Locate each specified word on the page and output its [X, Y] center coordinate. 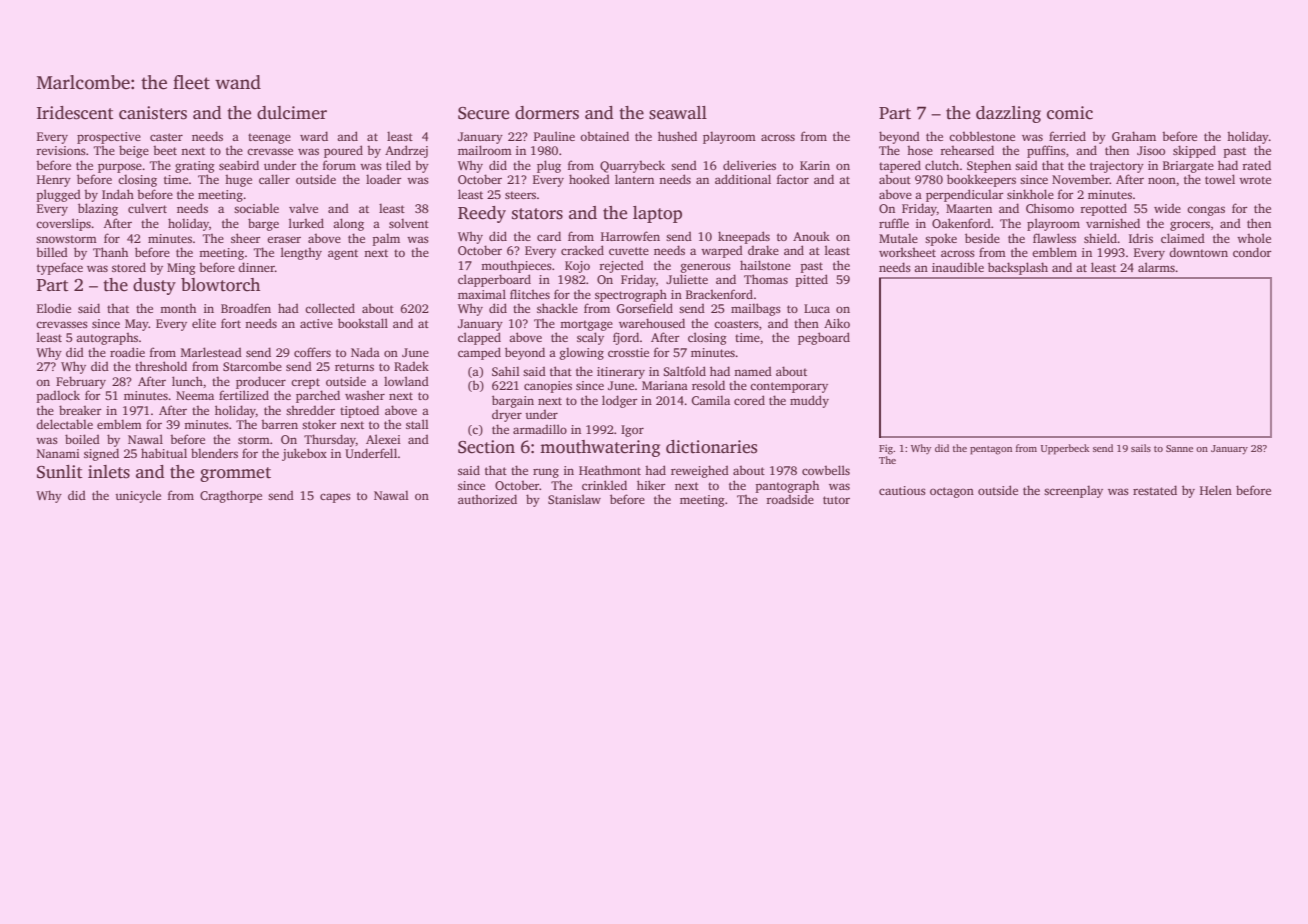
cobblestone [982, 136]
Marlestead [211, 352]
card [549, 236]
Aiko [837, 323]
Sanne [1179, 448]
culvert [147, 208]
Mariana [665, 385]
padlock [58, 396]
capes [335, 498]
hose [920, 150]
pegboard [824, 338]
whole [1254, 238]
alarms [1156, 267]
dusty [154, 286]
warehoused [652, 323]
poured [343, 151]
